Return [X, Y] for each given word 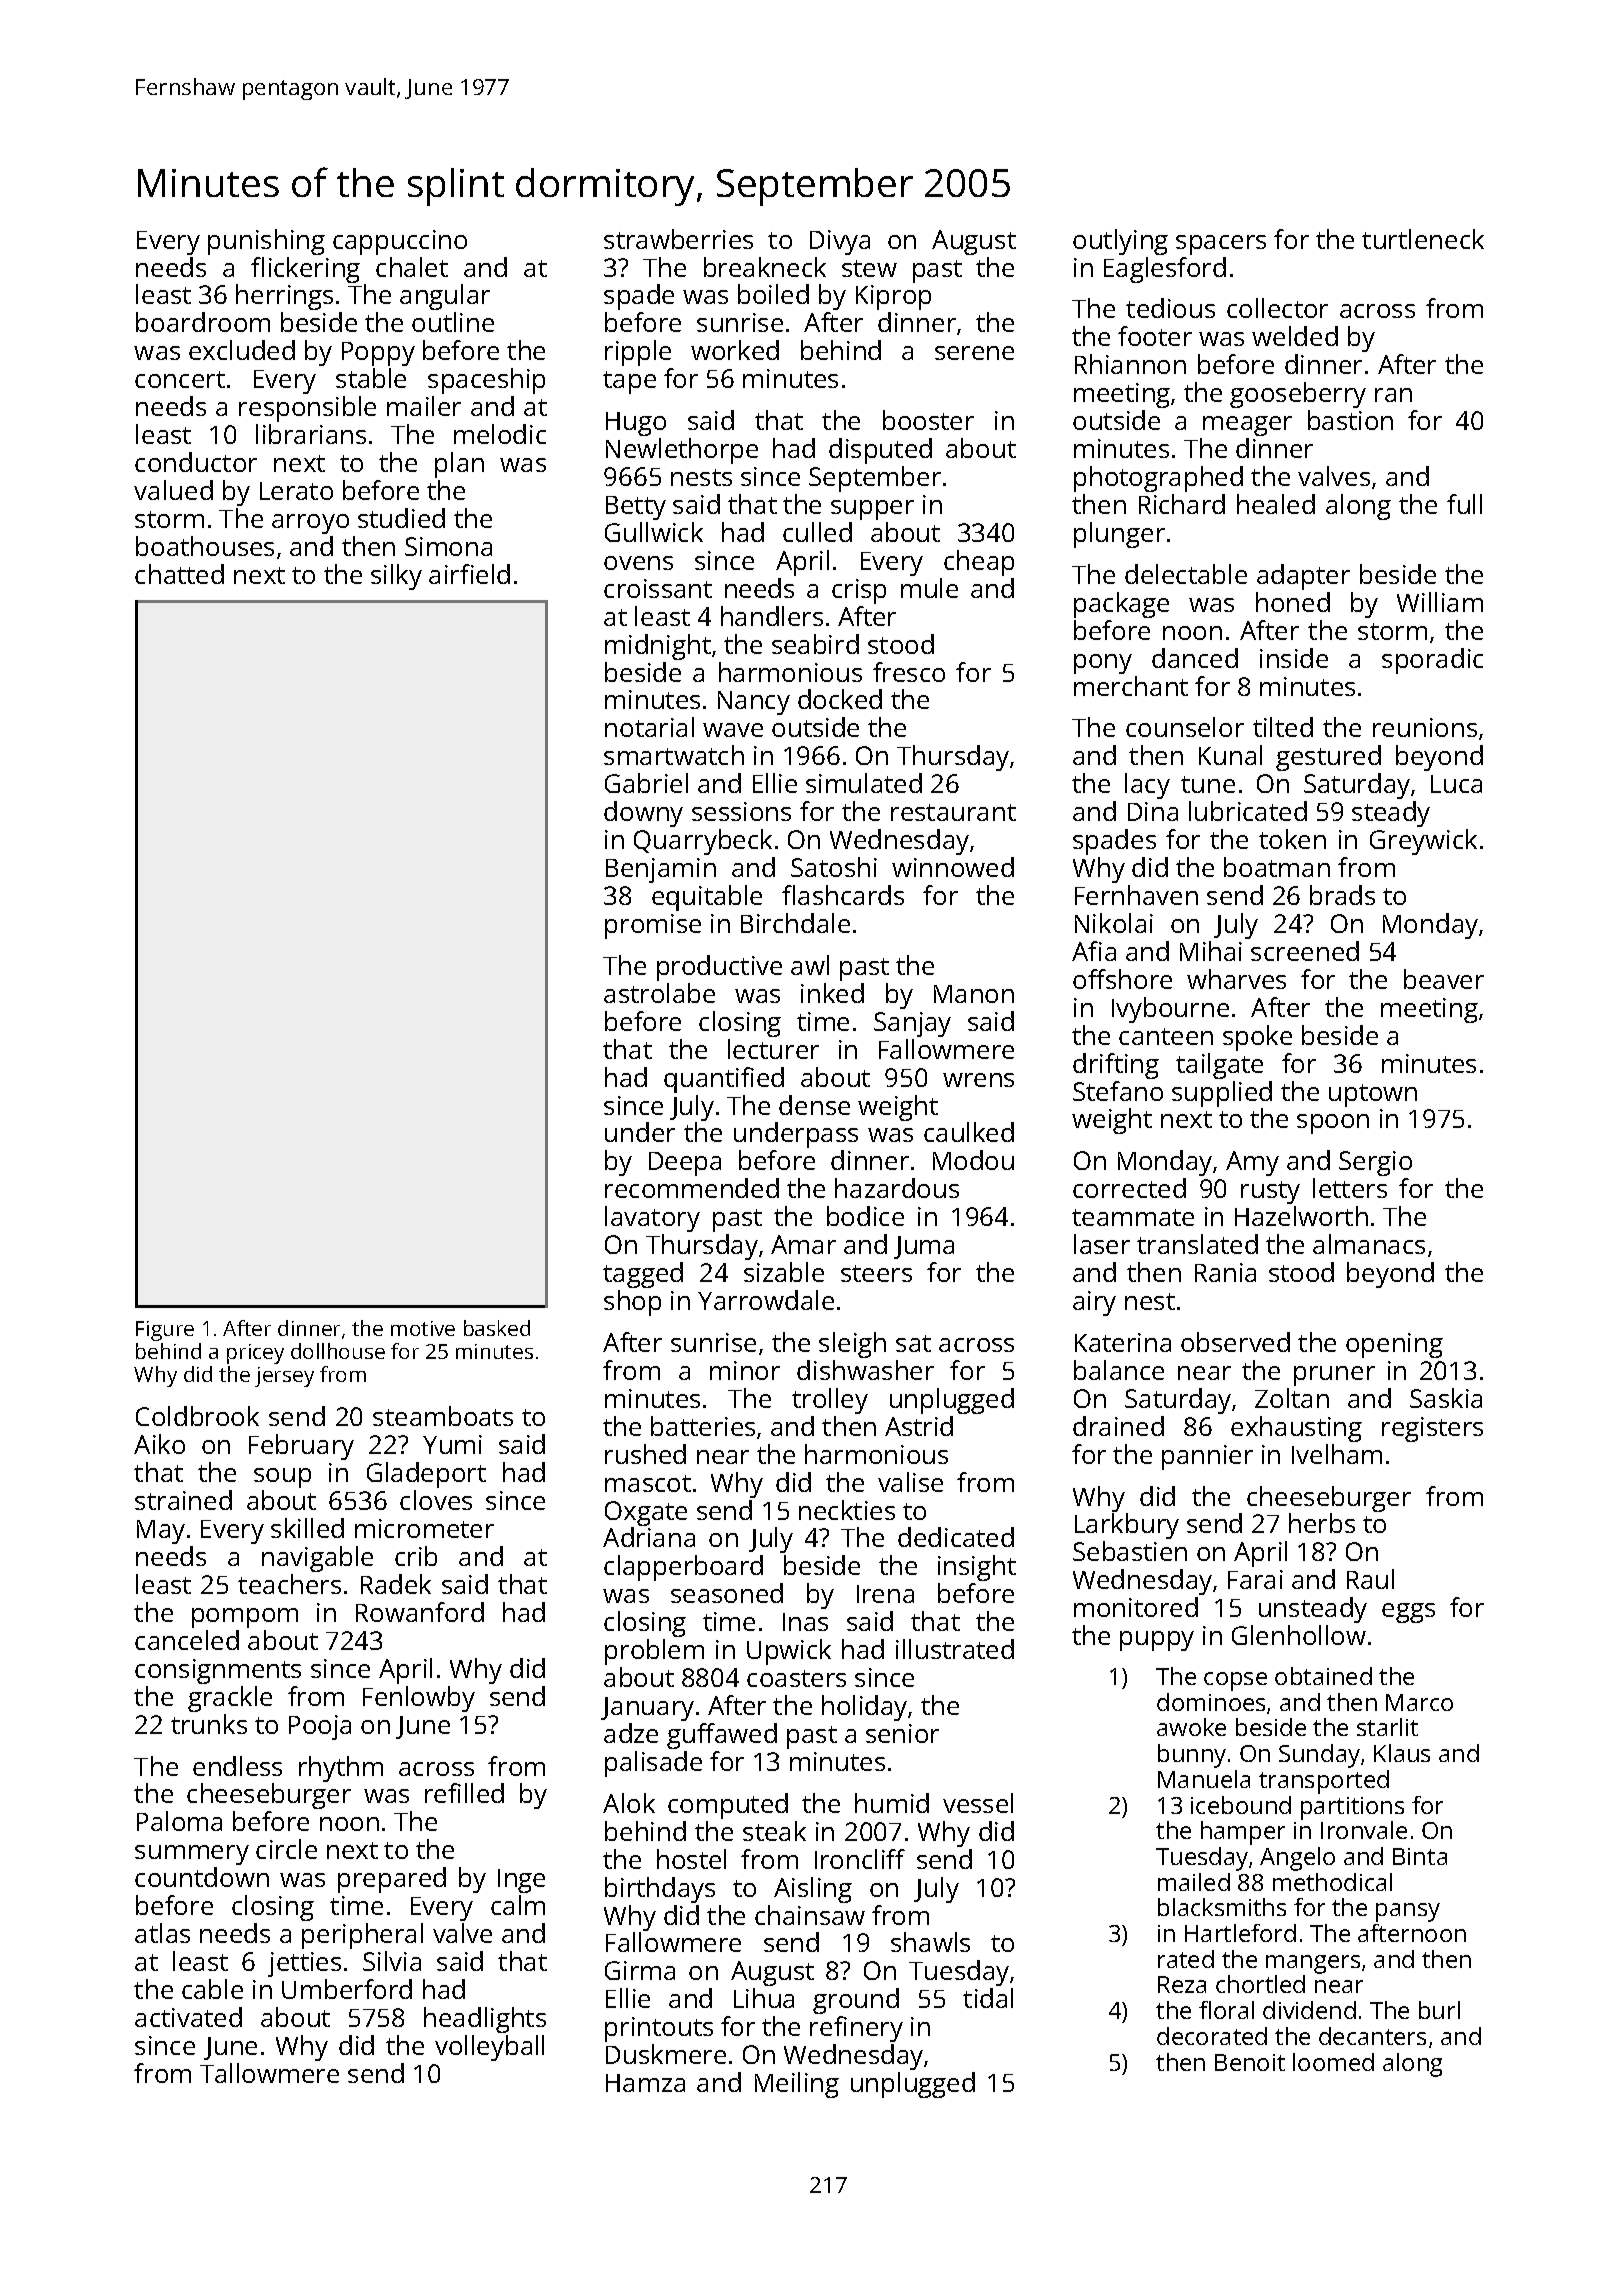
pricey [255, 1354]
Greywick [1423, 842]
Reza [1182, 1984]
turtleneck [1423, 239]
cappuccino [400, 242]
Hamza [645, 2083]
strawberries [678, 239]
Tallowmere [269, 2073]
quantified [724, 1080]
